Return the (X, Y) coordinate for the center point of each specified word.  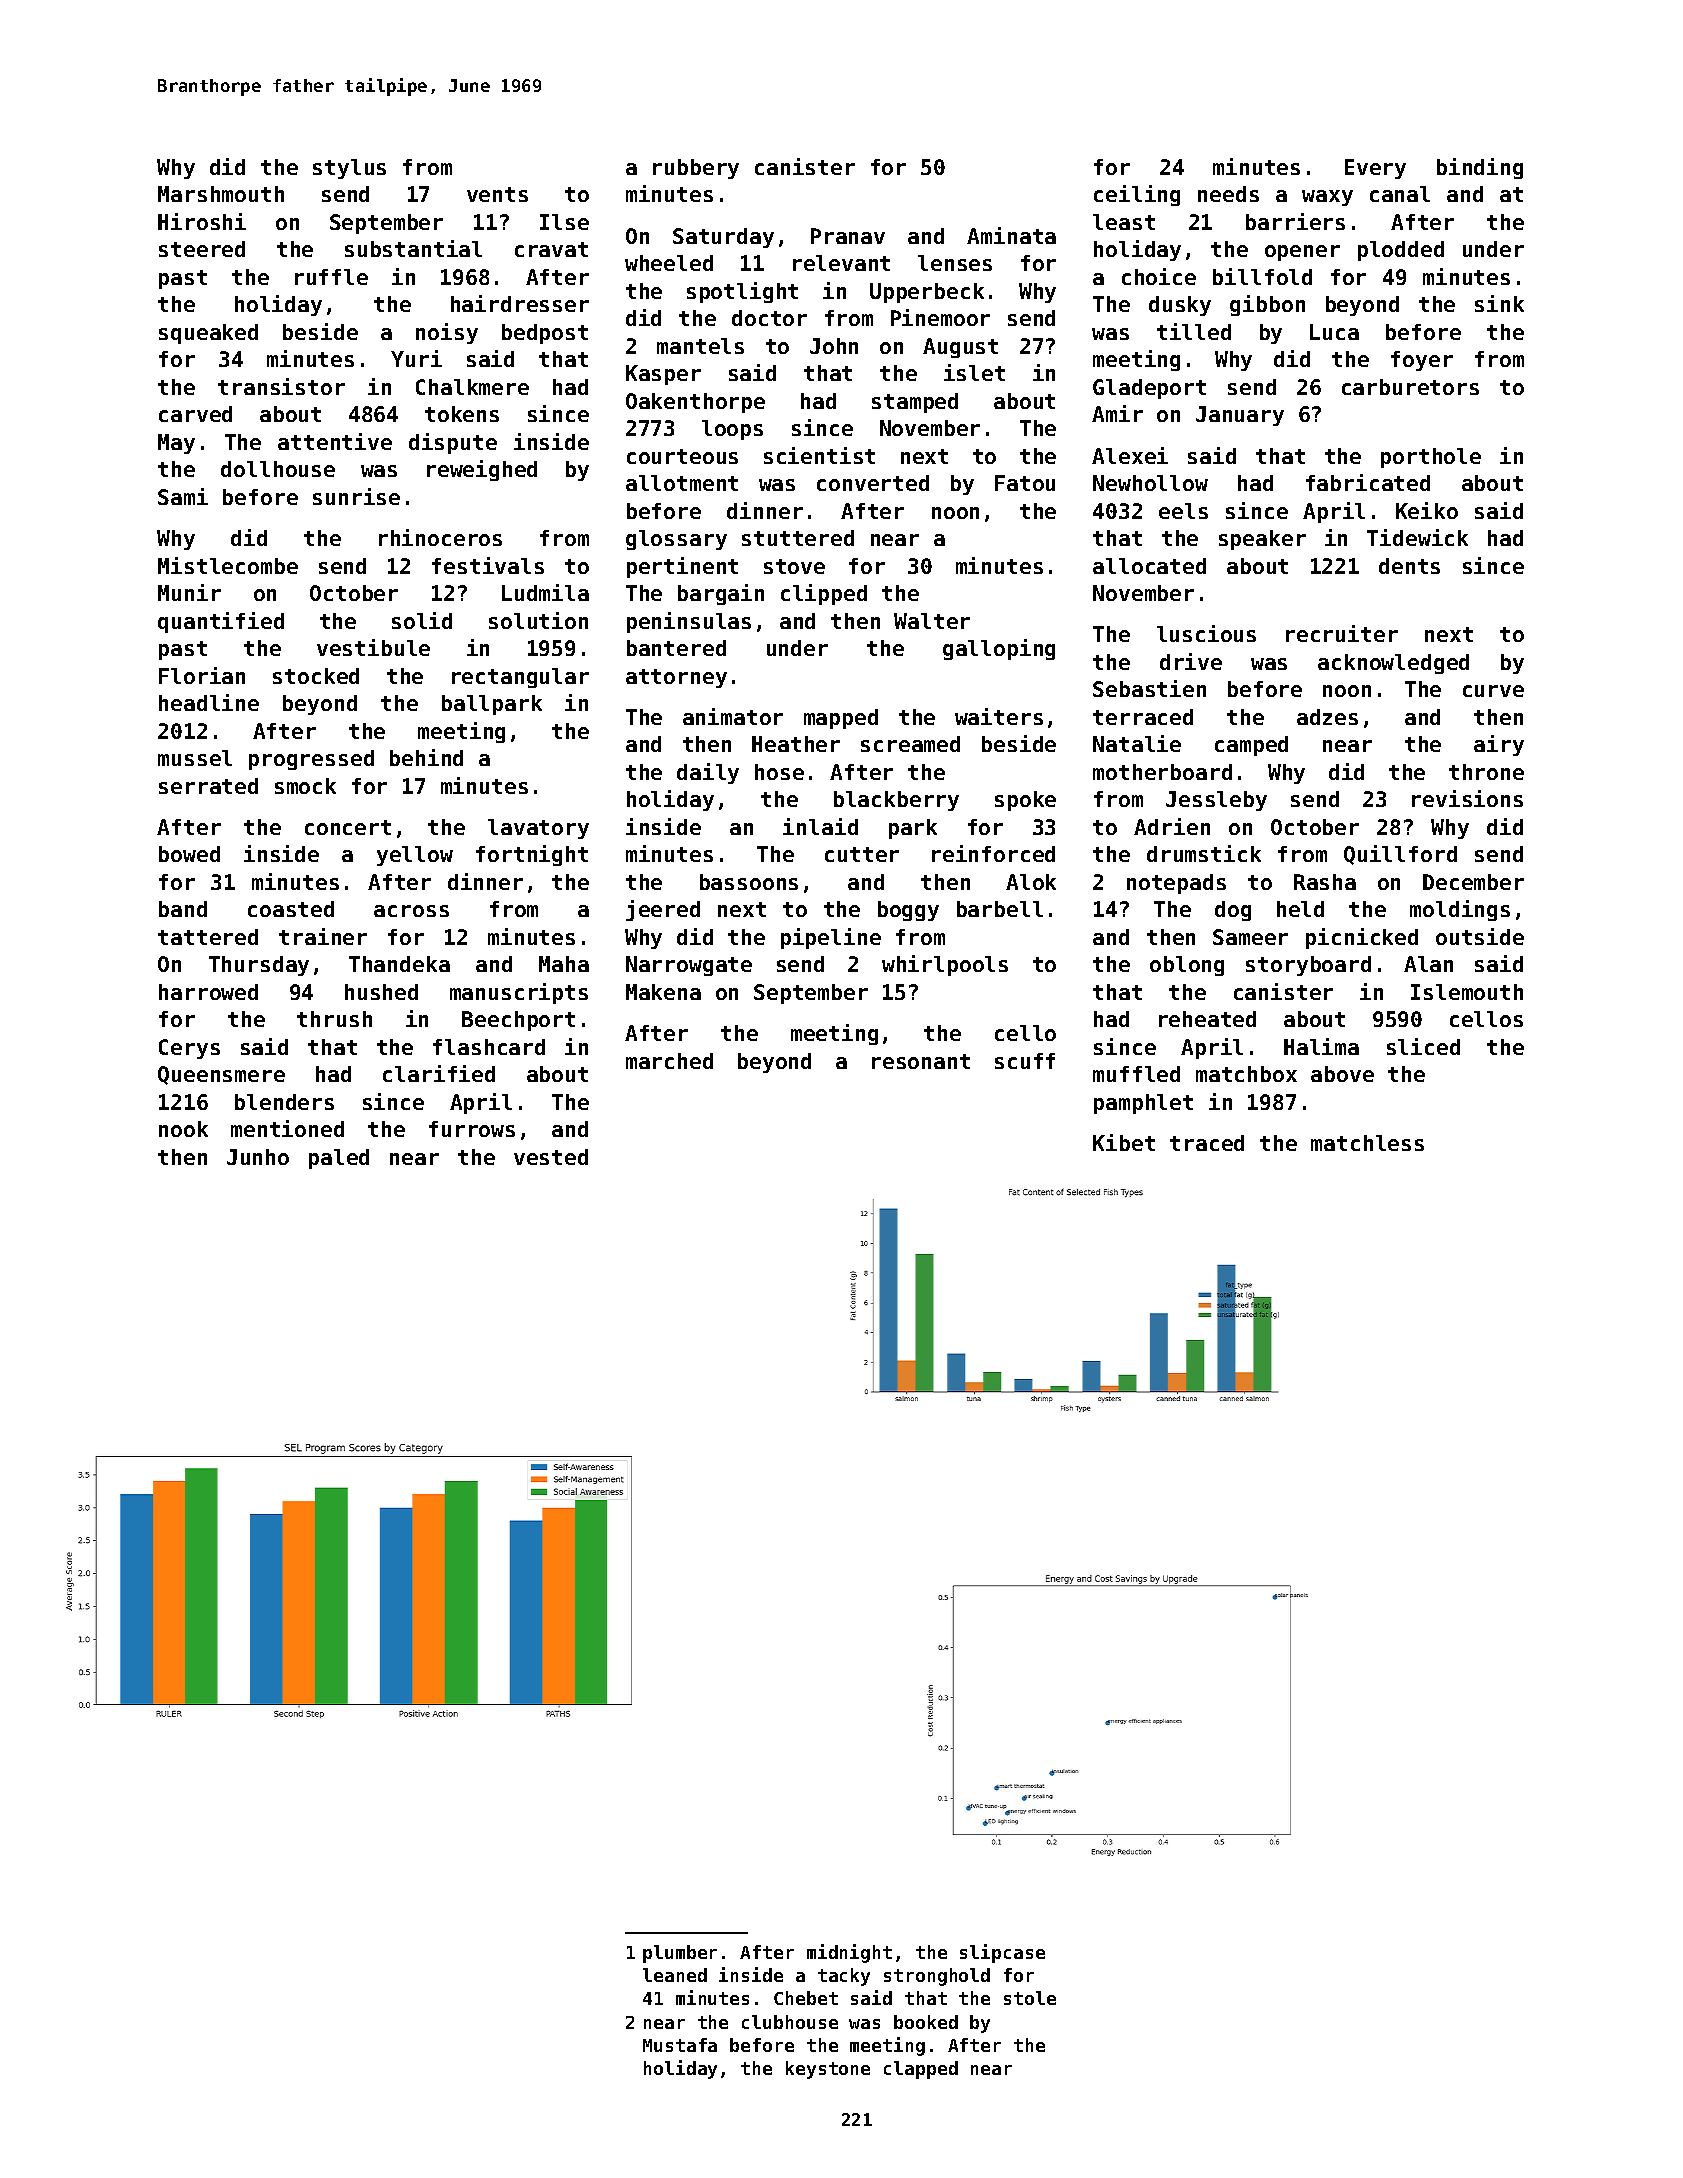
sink (1499, 303)
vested (551, 1157)
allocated (1149, 566)
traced (1207, 1143)
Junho (258, 1157)
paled (339, 1159)
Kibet (1124, 1142)
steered (202, 249)
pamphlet (1143, 1104)
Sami (183, 496)
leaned (675, 1975)
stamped (915, 403)
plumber (680, 1954)
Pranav (848, 236)
